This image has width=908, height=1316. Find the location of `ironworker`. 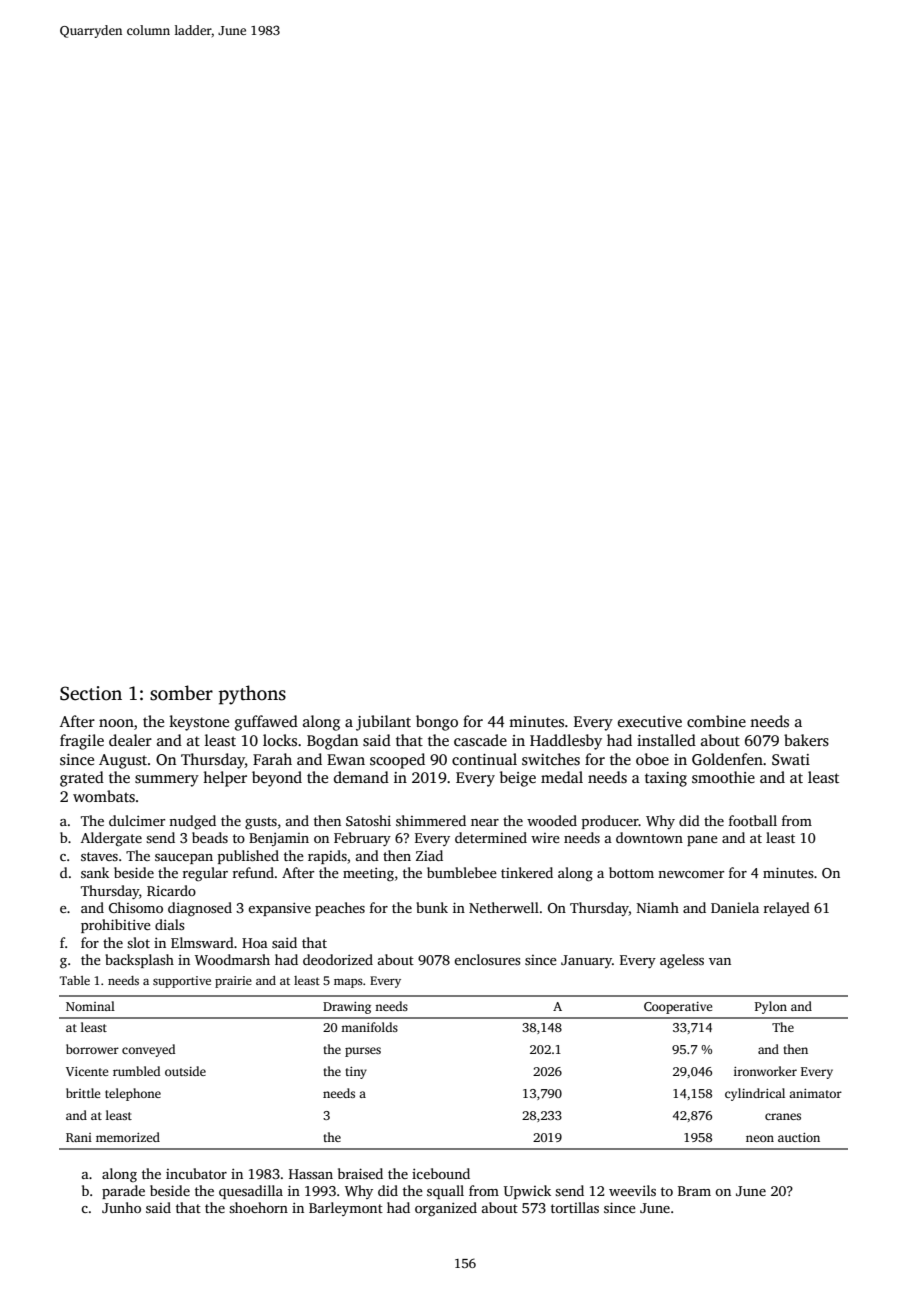

ironworker is located at coordinates (765, 1071).
